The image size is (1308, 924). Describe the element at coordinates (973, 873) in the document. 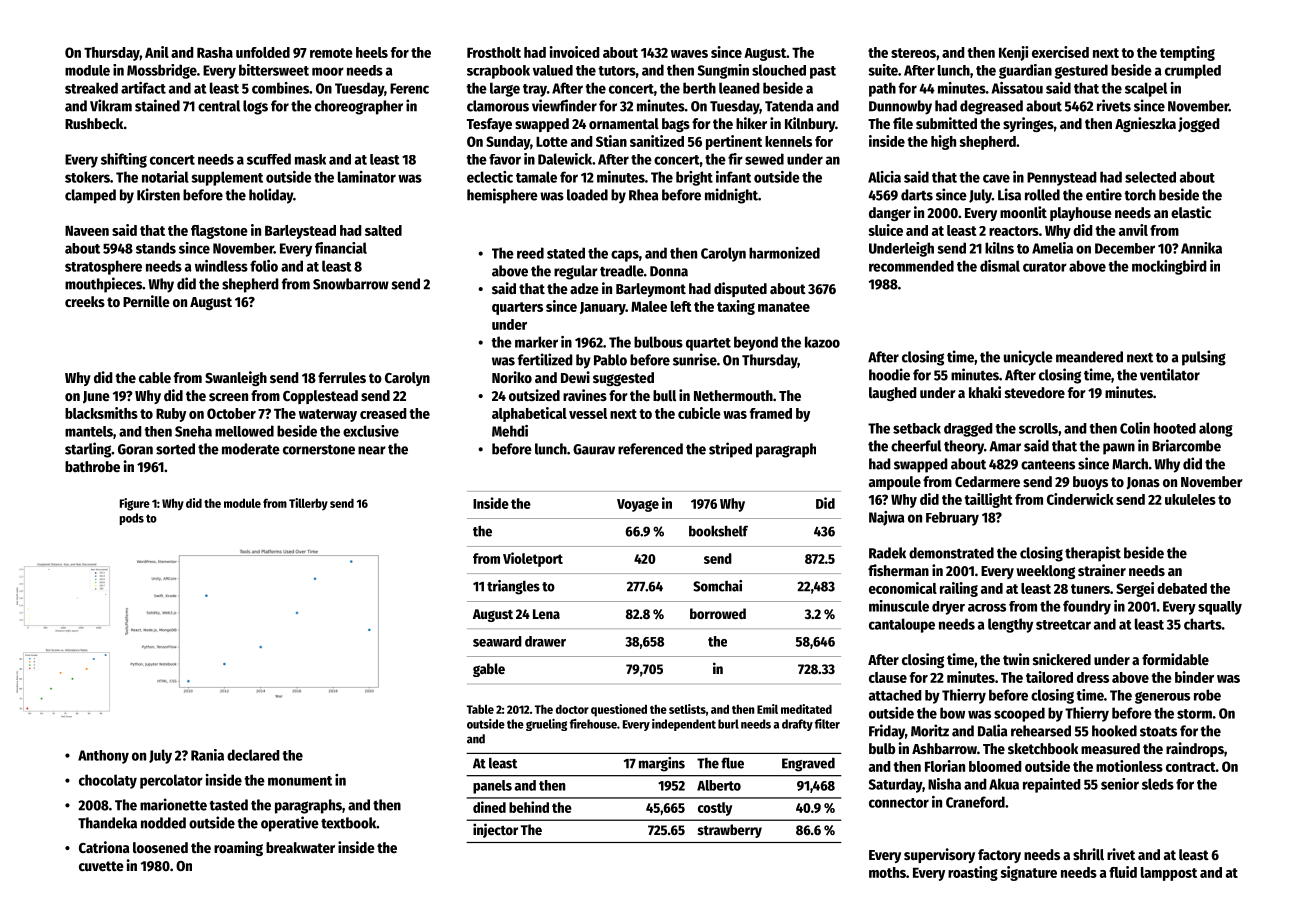

I see `roasting` at that location.
